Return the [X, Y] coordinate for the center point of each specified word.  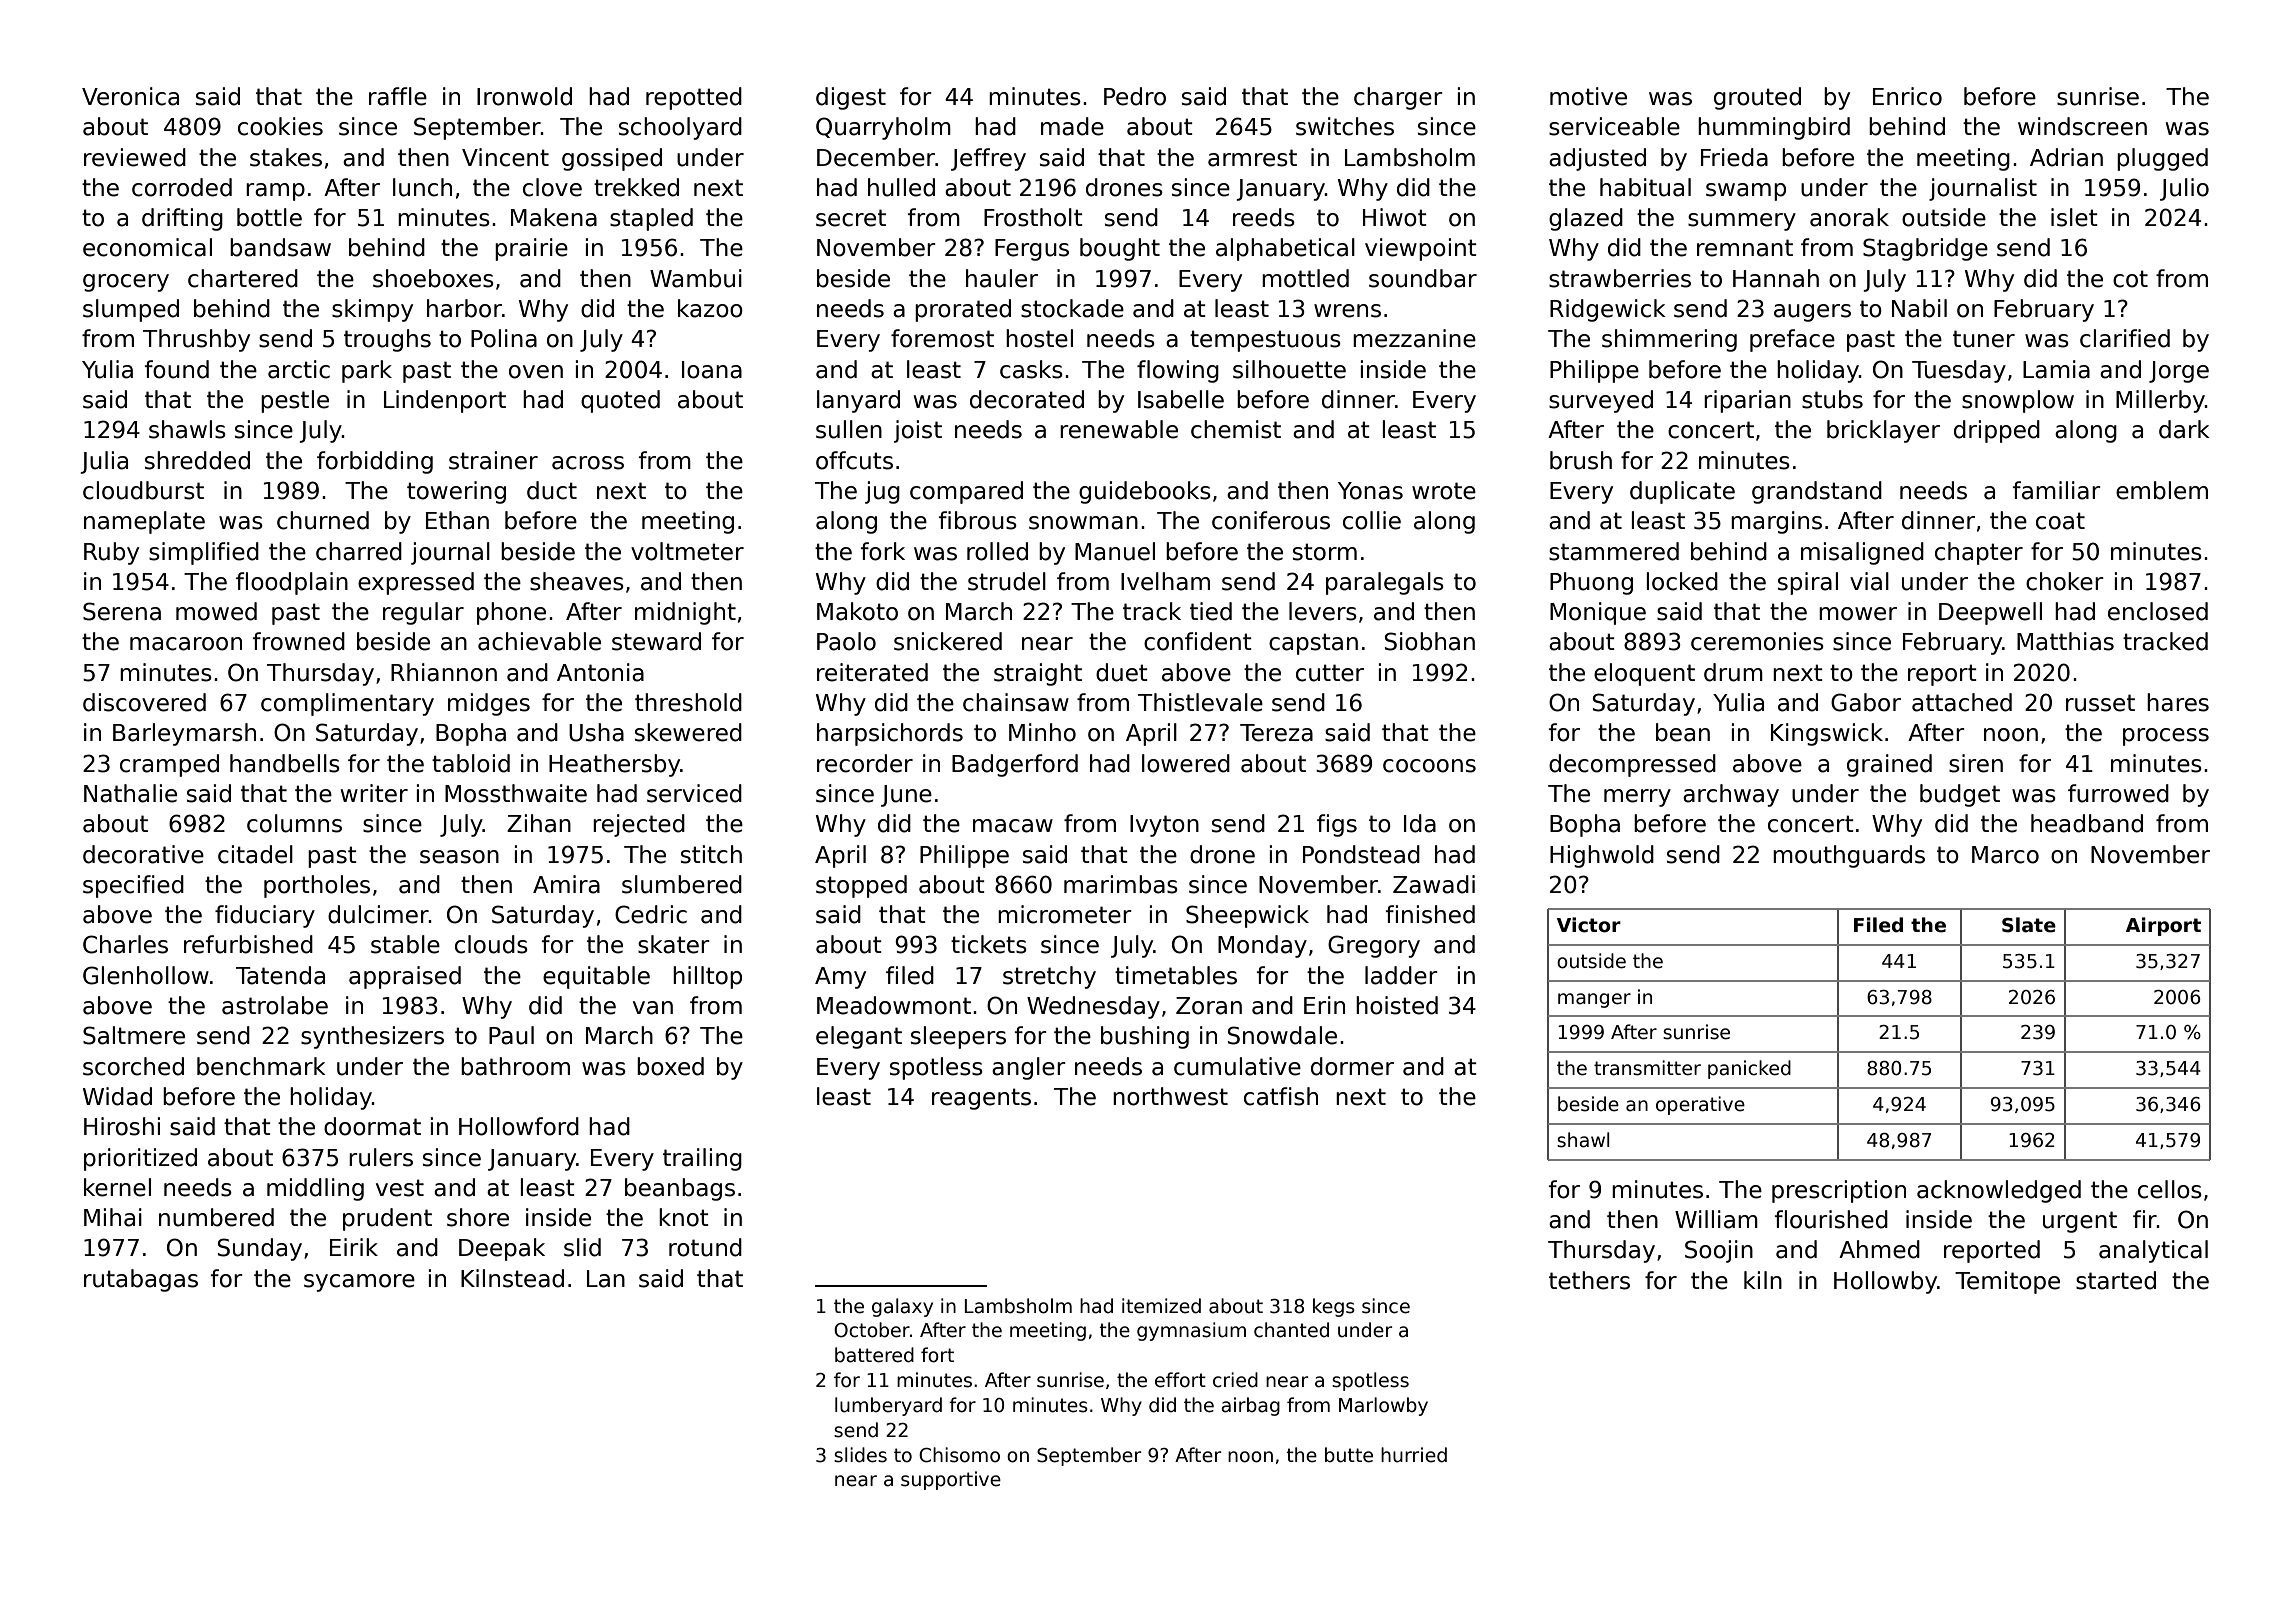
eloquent [1644, 674]
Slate [2029, 925]
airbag [1251, 1406]
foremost [942, 338]
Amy [840, 978]
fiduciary [265, 916]
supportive [951, 1480]
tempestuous [1265, 341]
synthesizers [372, 1037]
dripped [1997, 431]
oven [536, 372]
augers [1812, 313]
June [906, 796]
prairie [531, 249]
